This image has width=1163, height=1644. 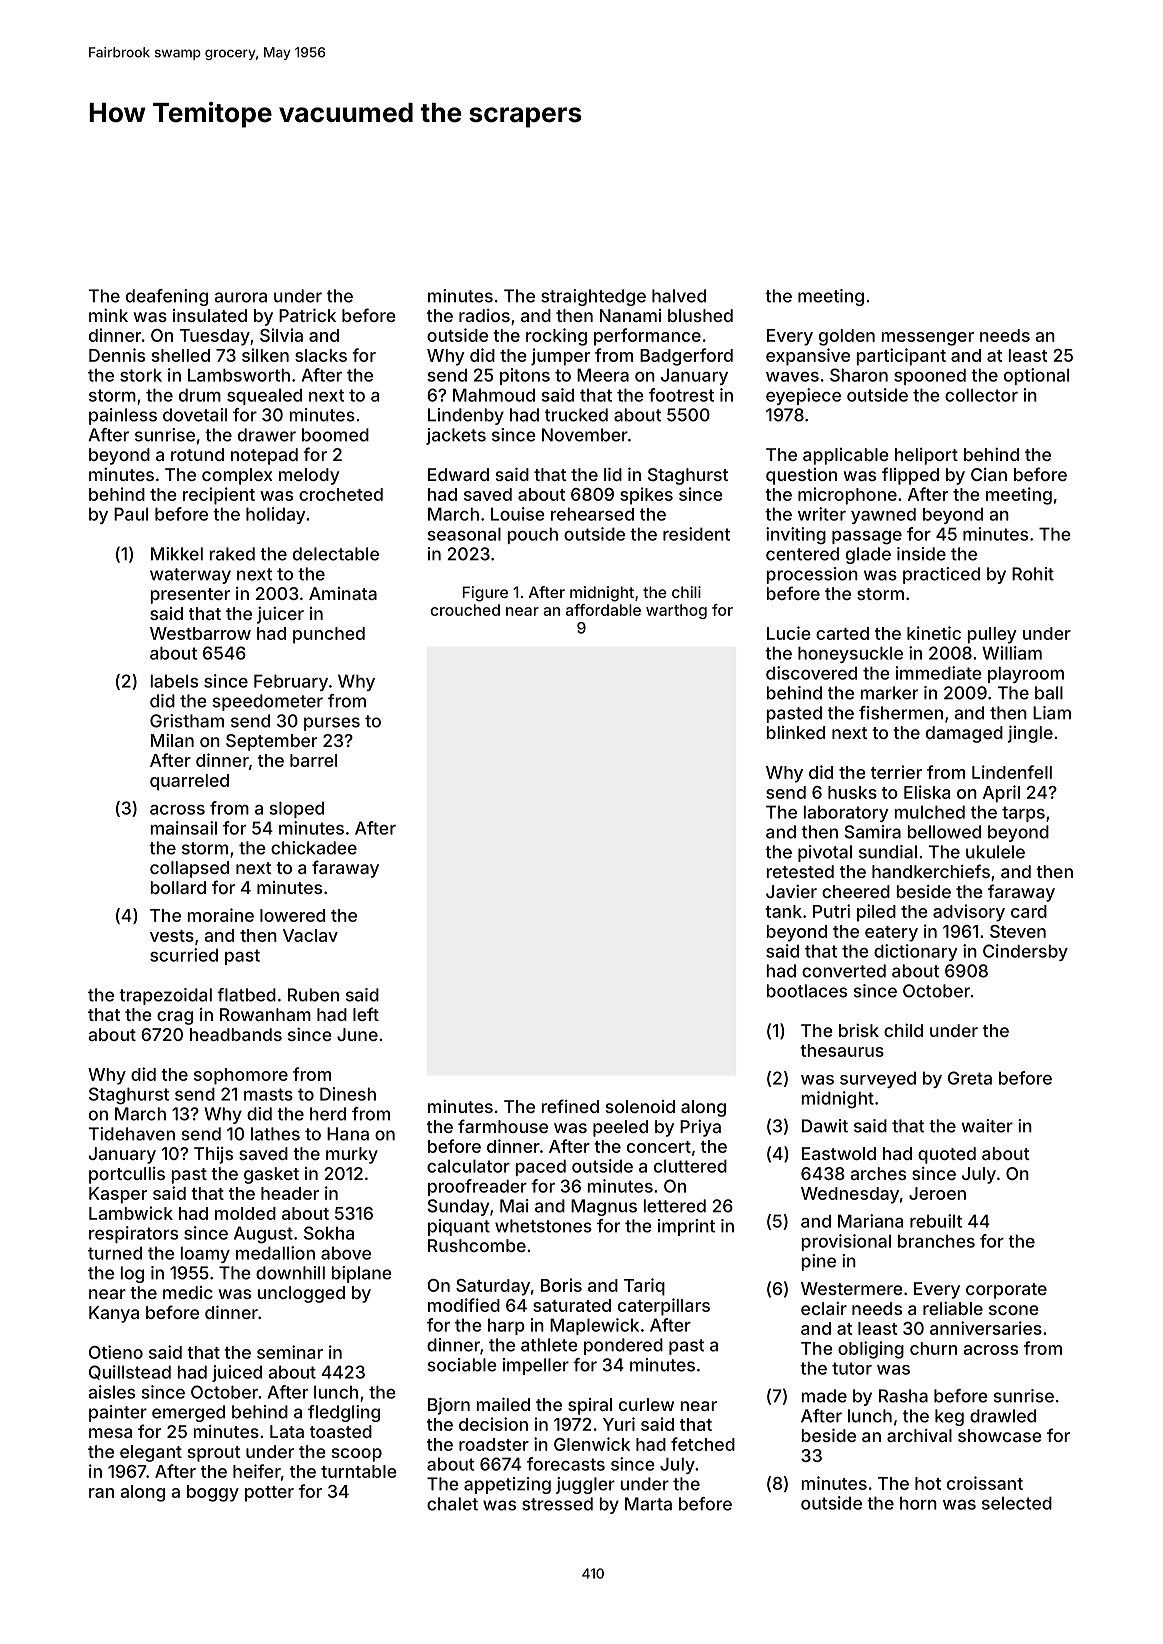 What do you see at coordinates (123, 416) in the image?
I see `painless` at bounding box center [123, 416].
